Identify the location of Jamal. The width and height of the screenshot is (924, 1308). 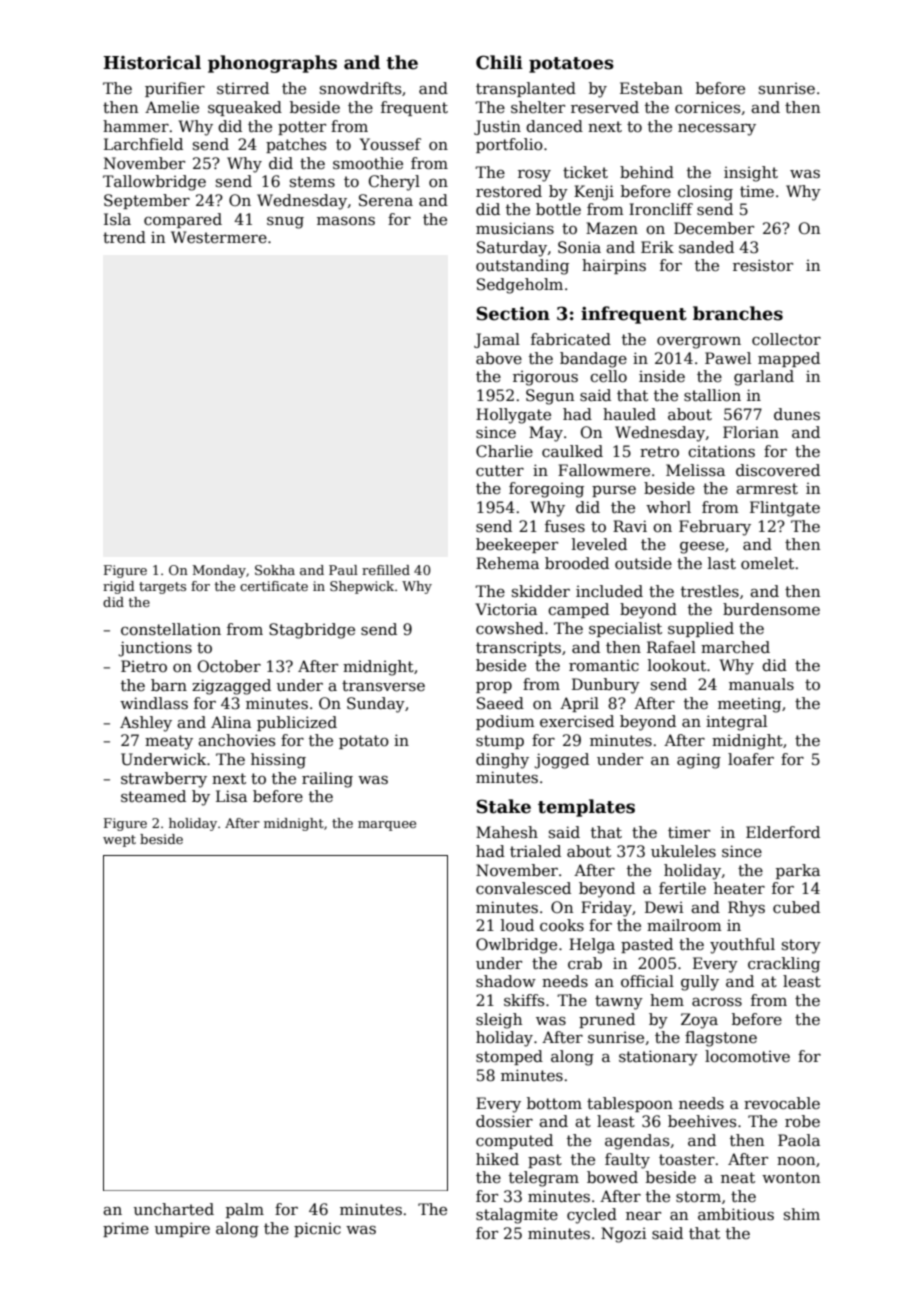
(497, 340).
